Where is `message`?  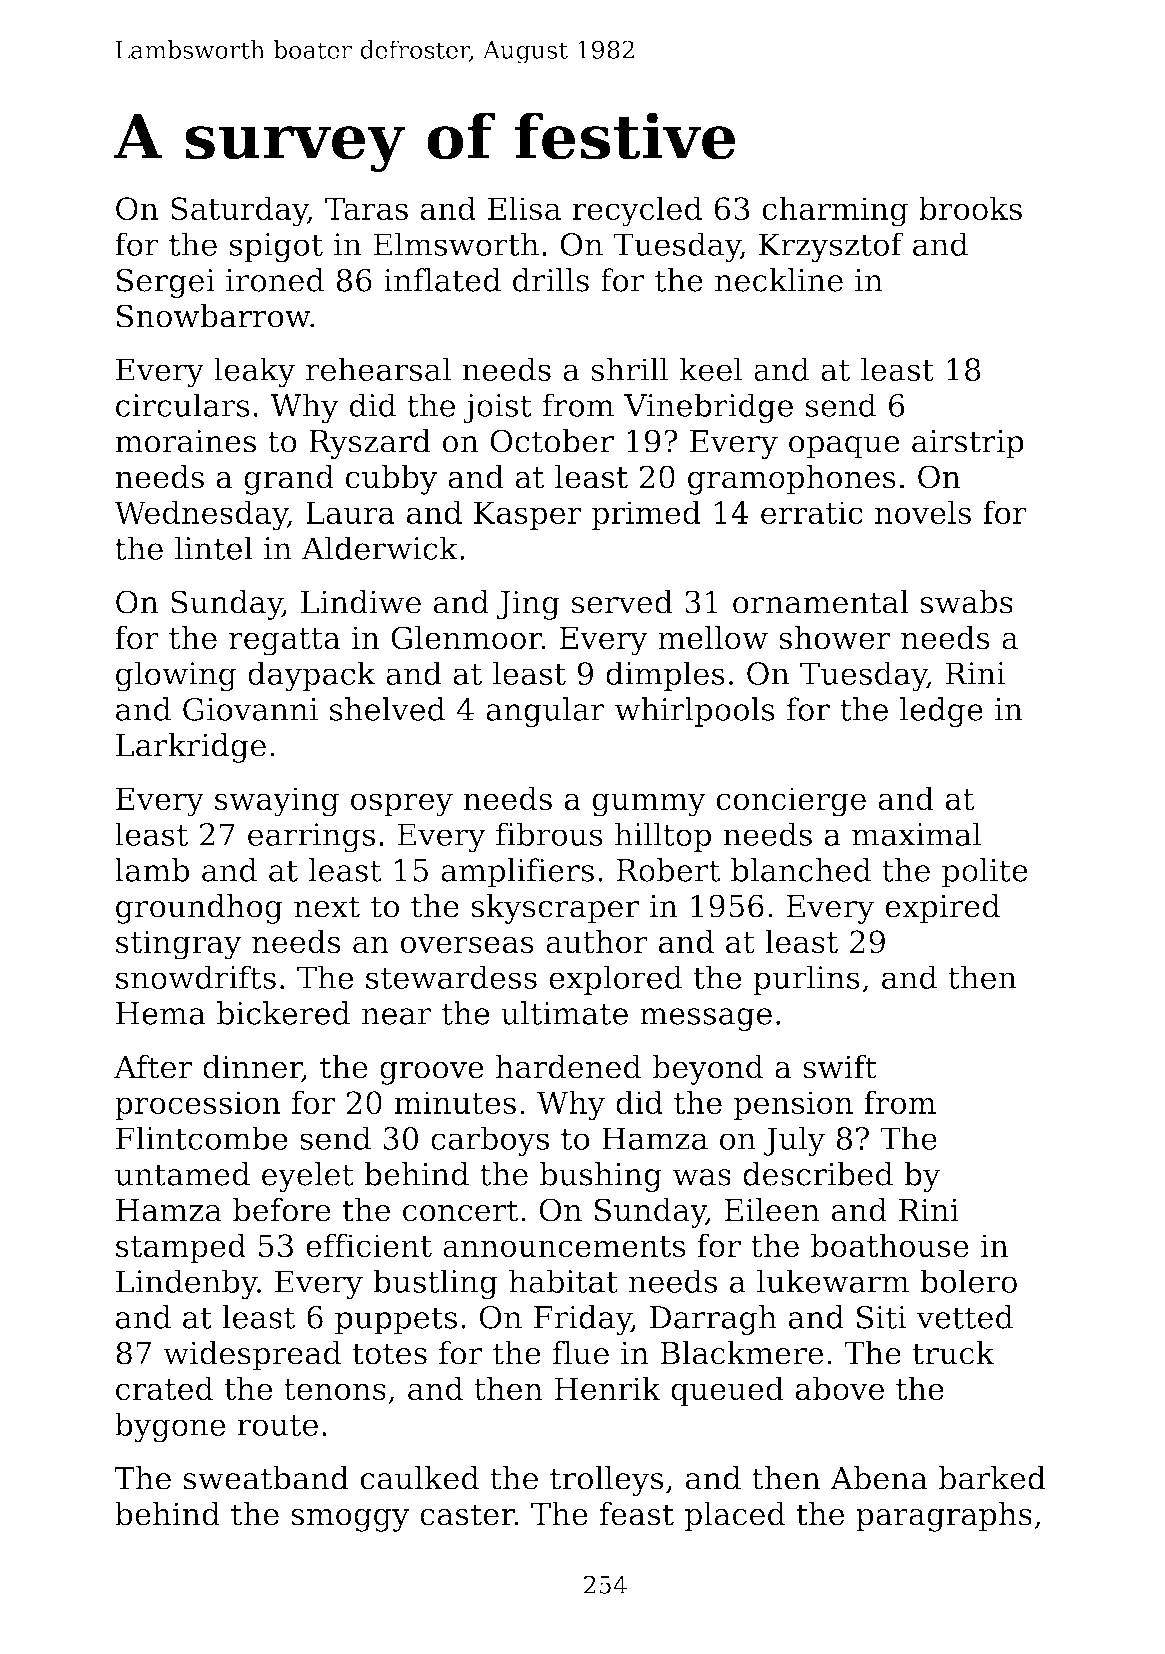
message is located at coordinates (706, 1019).
